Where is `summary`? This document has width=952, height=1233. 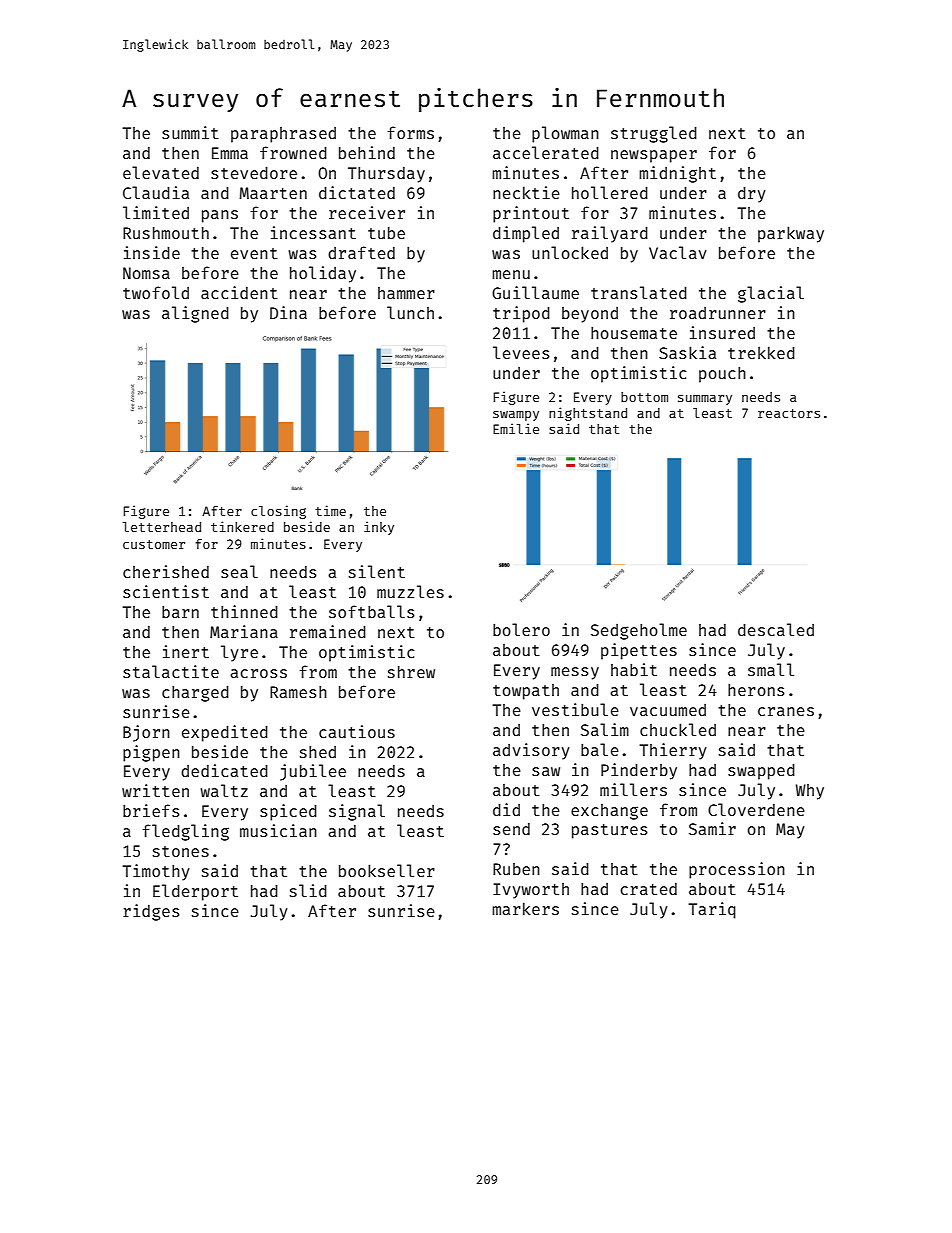
summary is located at coordinates (705, 400).
